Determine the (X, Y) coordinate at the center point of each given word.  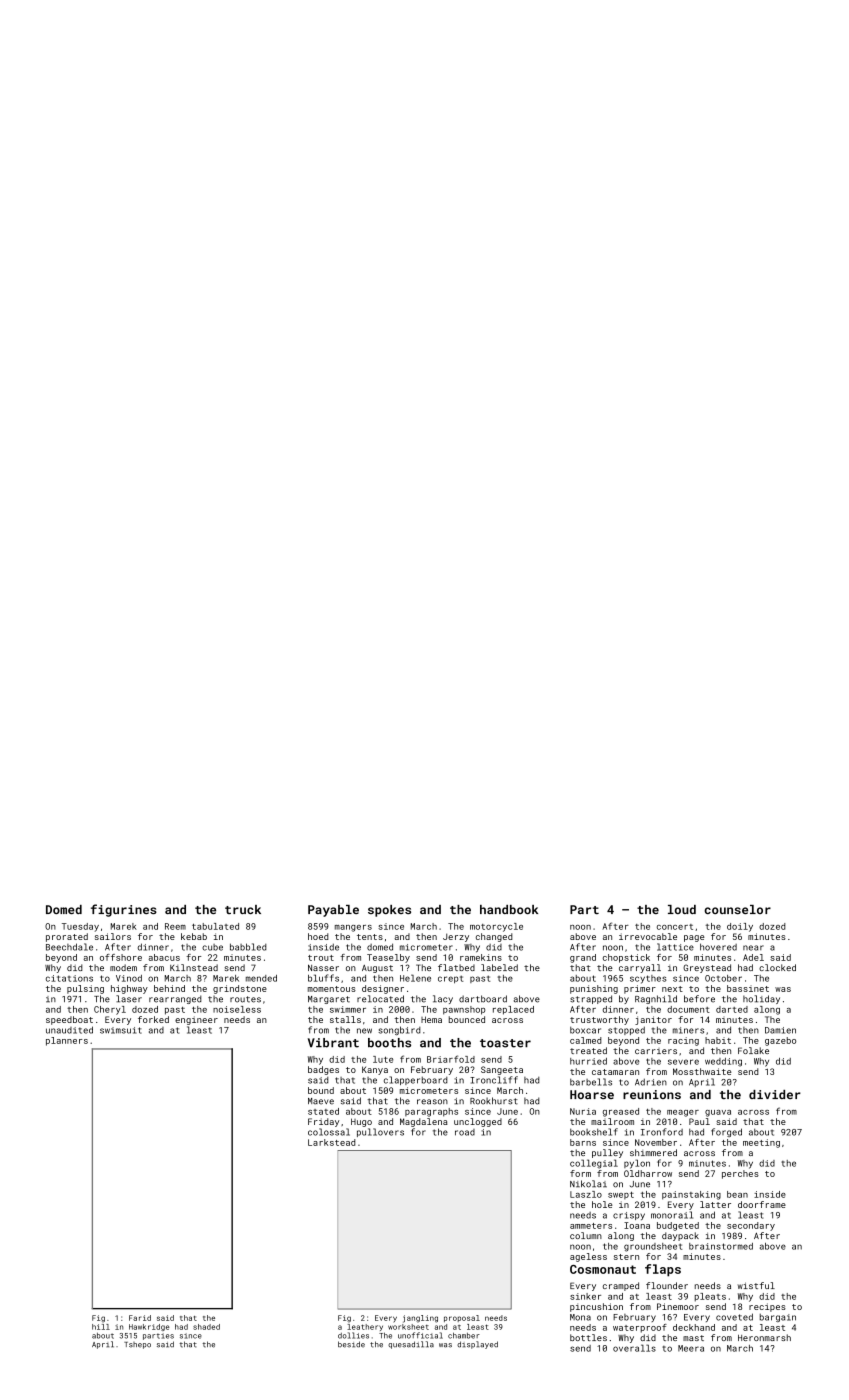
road (465, 1132)
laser (129, 999)
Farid (140, 1318)
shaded (206, 1327)
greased (621, 1112)
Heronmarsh (764, 1337)
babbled (248, 947)
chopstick (626, 958)
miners (688, 1030)
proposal (462, 1318)
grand (583, 958)
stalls (345, 1019)
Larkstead (332, 1142)
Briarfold (451, 1059)
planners (67, 1041)
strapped (591, 999)
